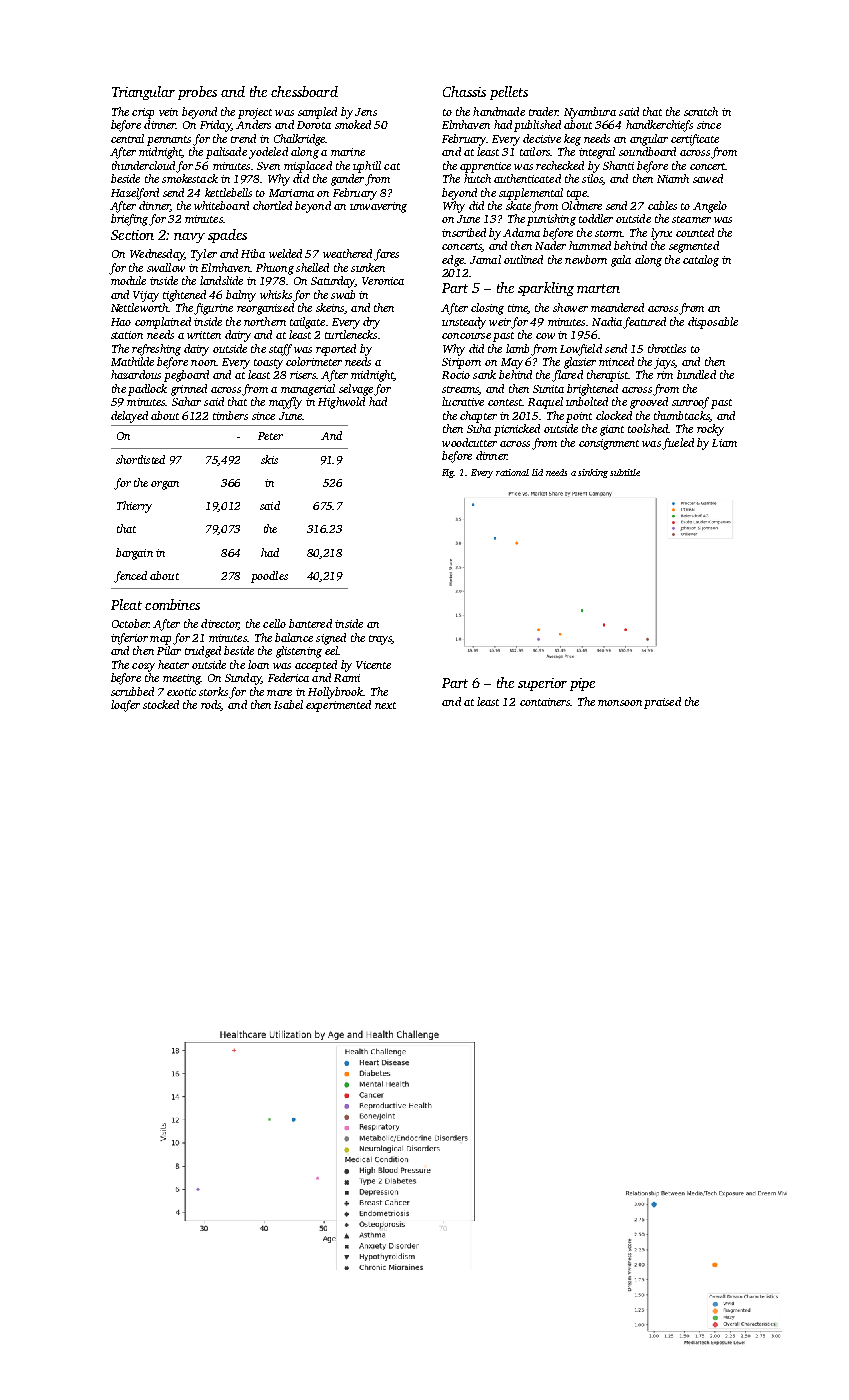 Image resolution: width=849 pixels, height=1400 pixels. I want to click on Rocio, so click(456, 375).
